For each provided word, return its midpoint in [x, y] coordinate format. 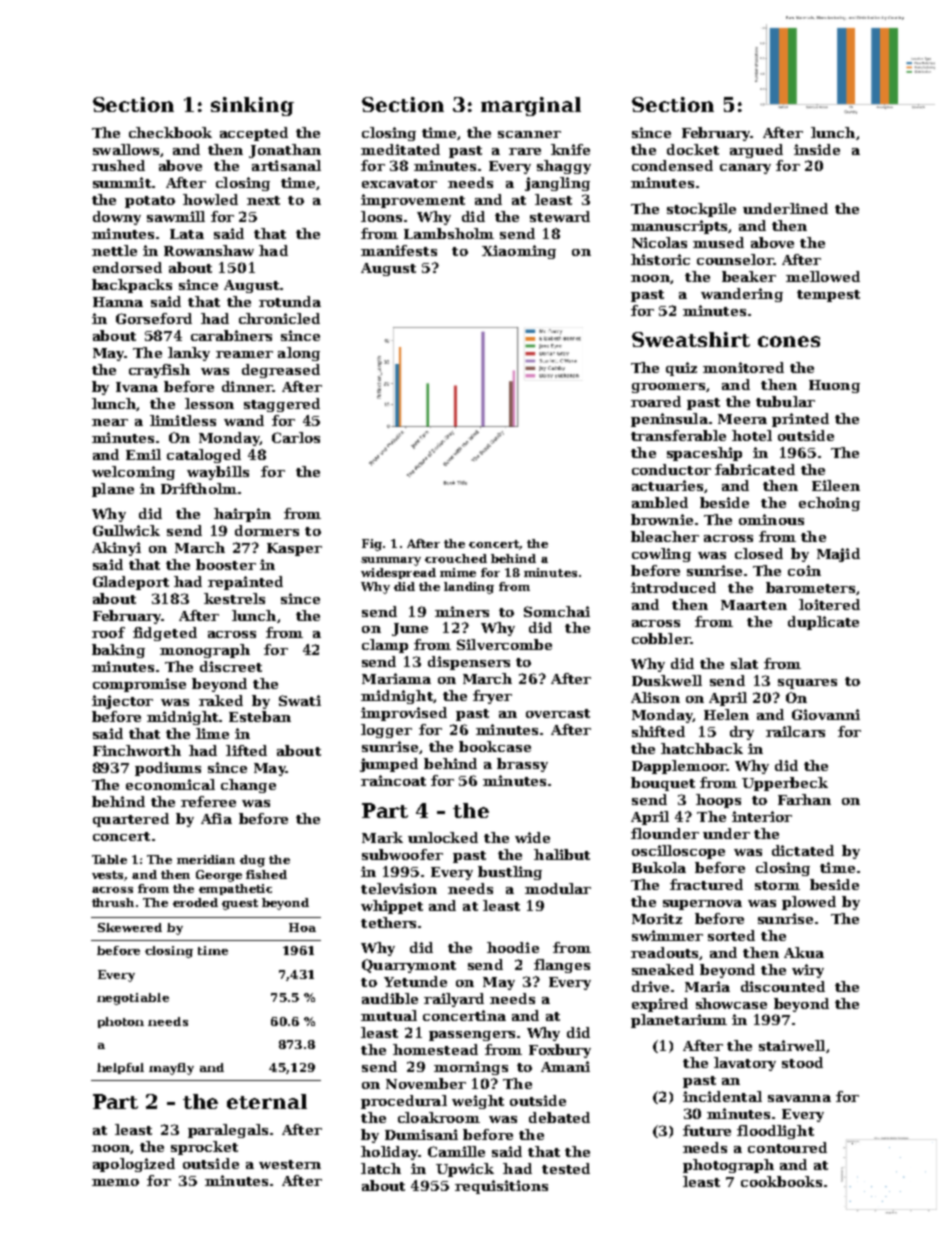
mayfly [171, 1069]
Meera [742, 419]
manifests [399, 250]
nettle [114, 250]
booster [226, 564]
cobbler [661, 638]
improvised [404, 714]
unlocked [443, 837]
